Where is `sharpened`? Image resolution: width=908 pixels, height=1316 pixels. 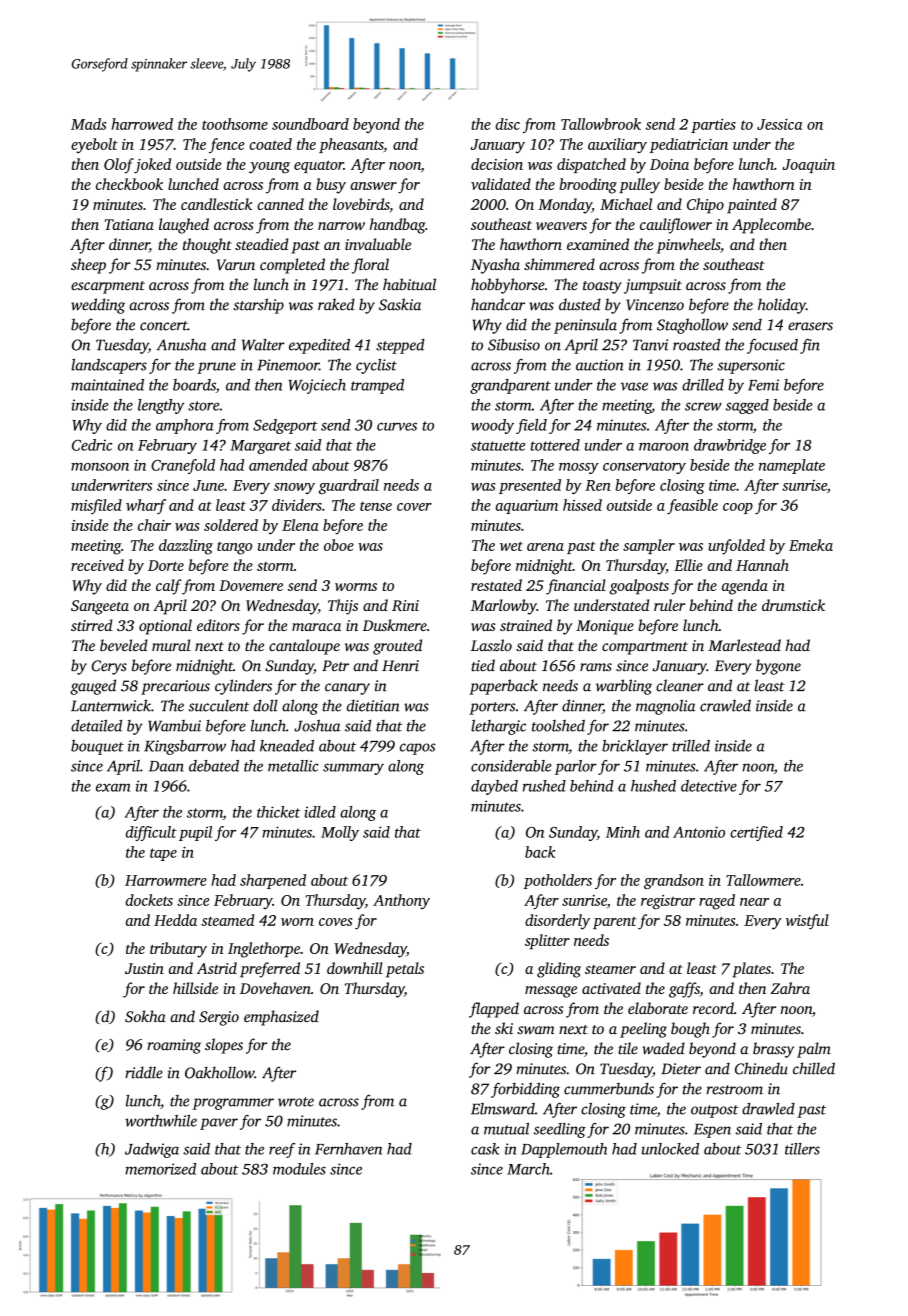
sharpened is located at coordinates (273, 881).
